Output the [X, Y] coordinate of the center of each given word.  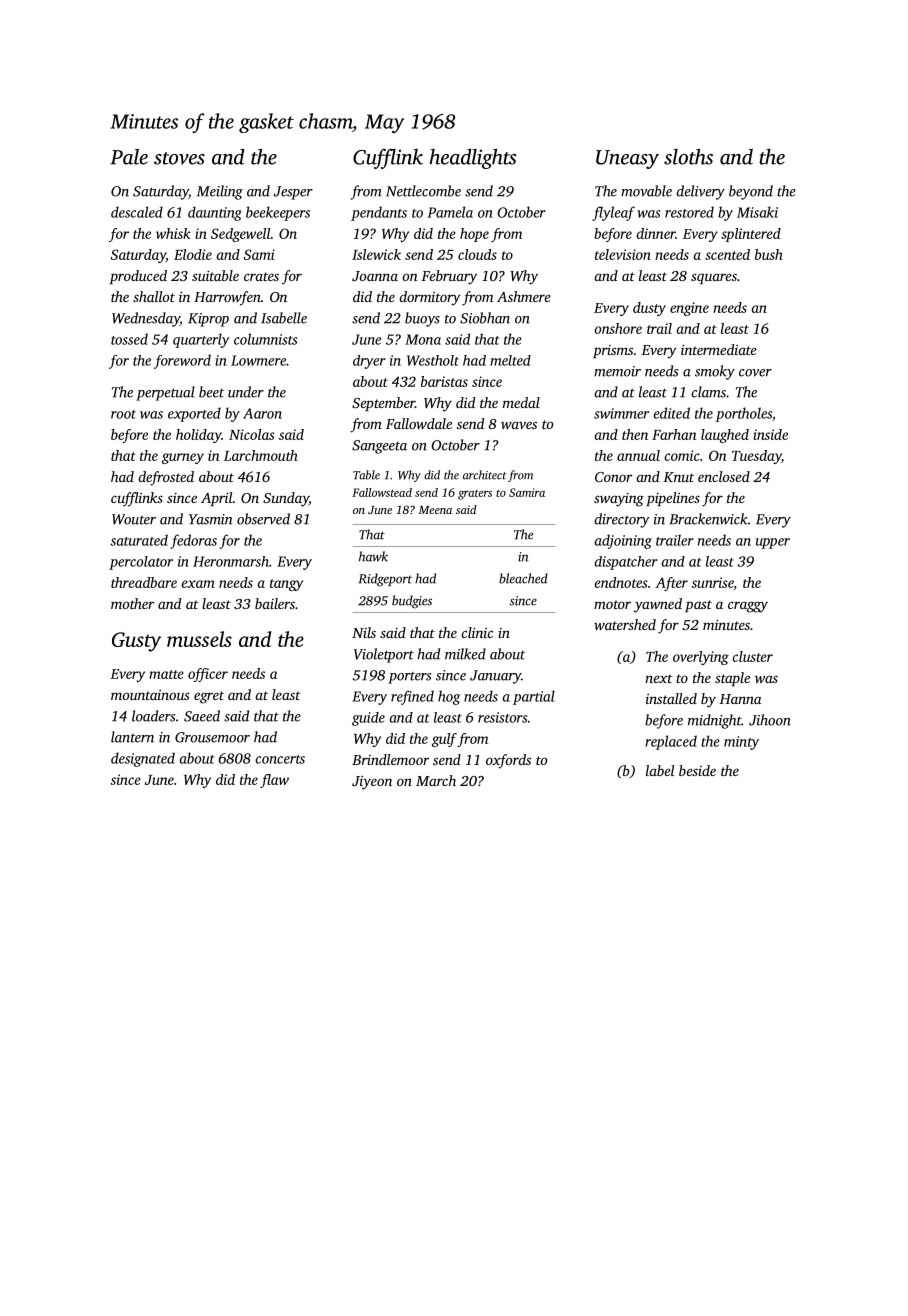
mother [132, 603]
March [436, 780]
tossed [129, 339]
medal [521, 402]
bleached [523, 578]
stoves [179, 158]
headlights [473, 159]
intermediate [719, 349]
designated [143, 759]
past [698, 606]
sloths [688, 157]
